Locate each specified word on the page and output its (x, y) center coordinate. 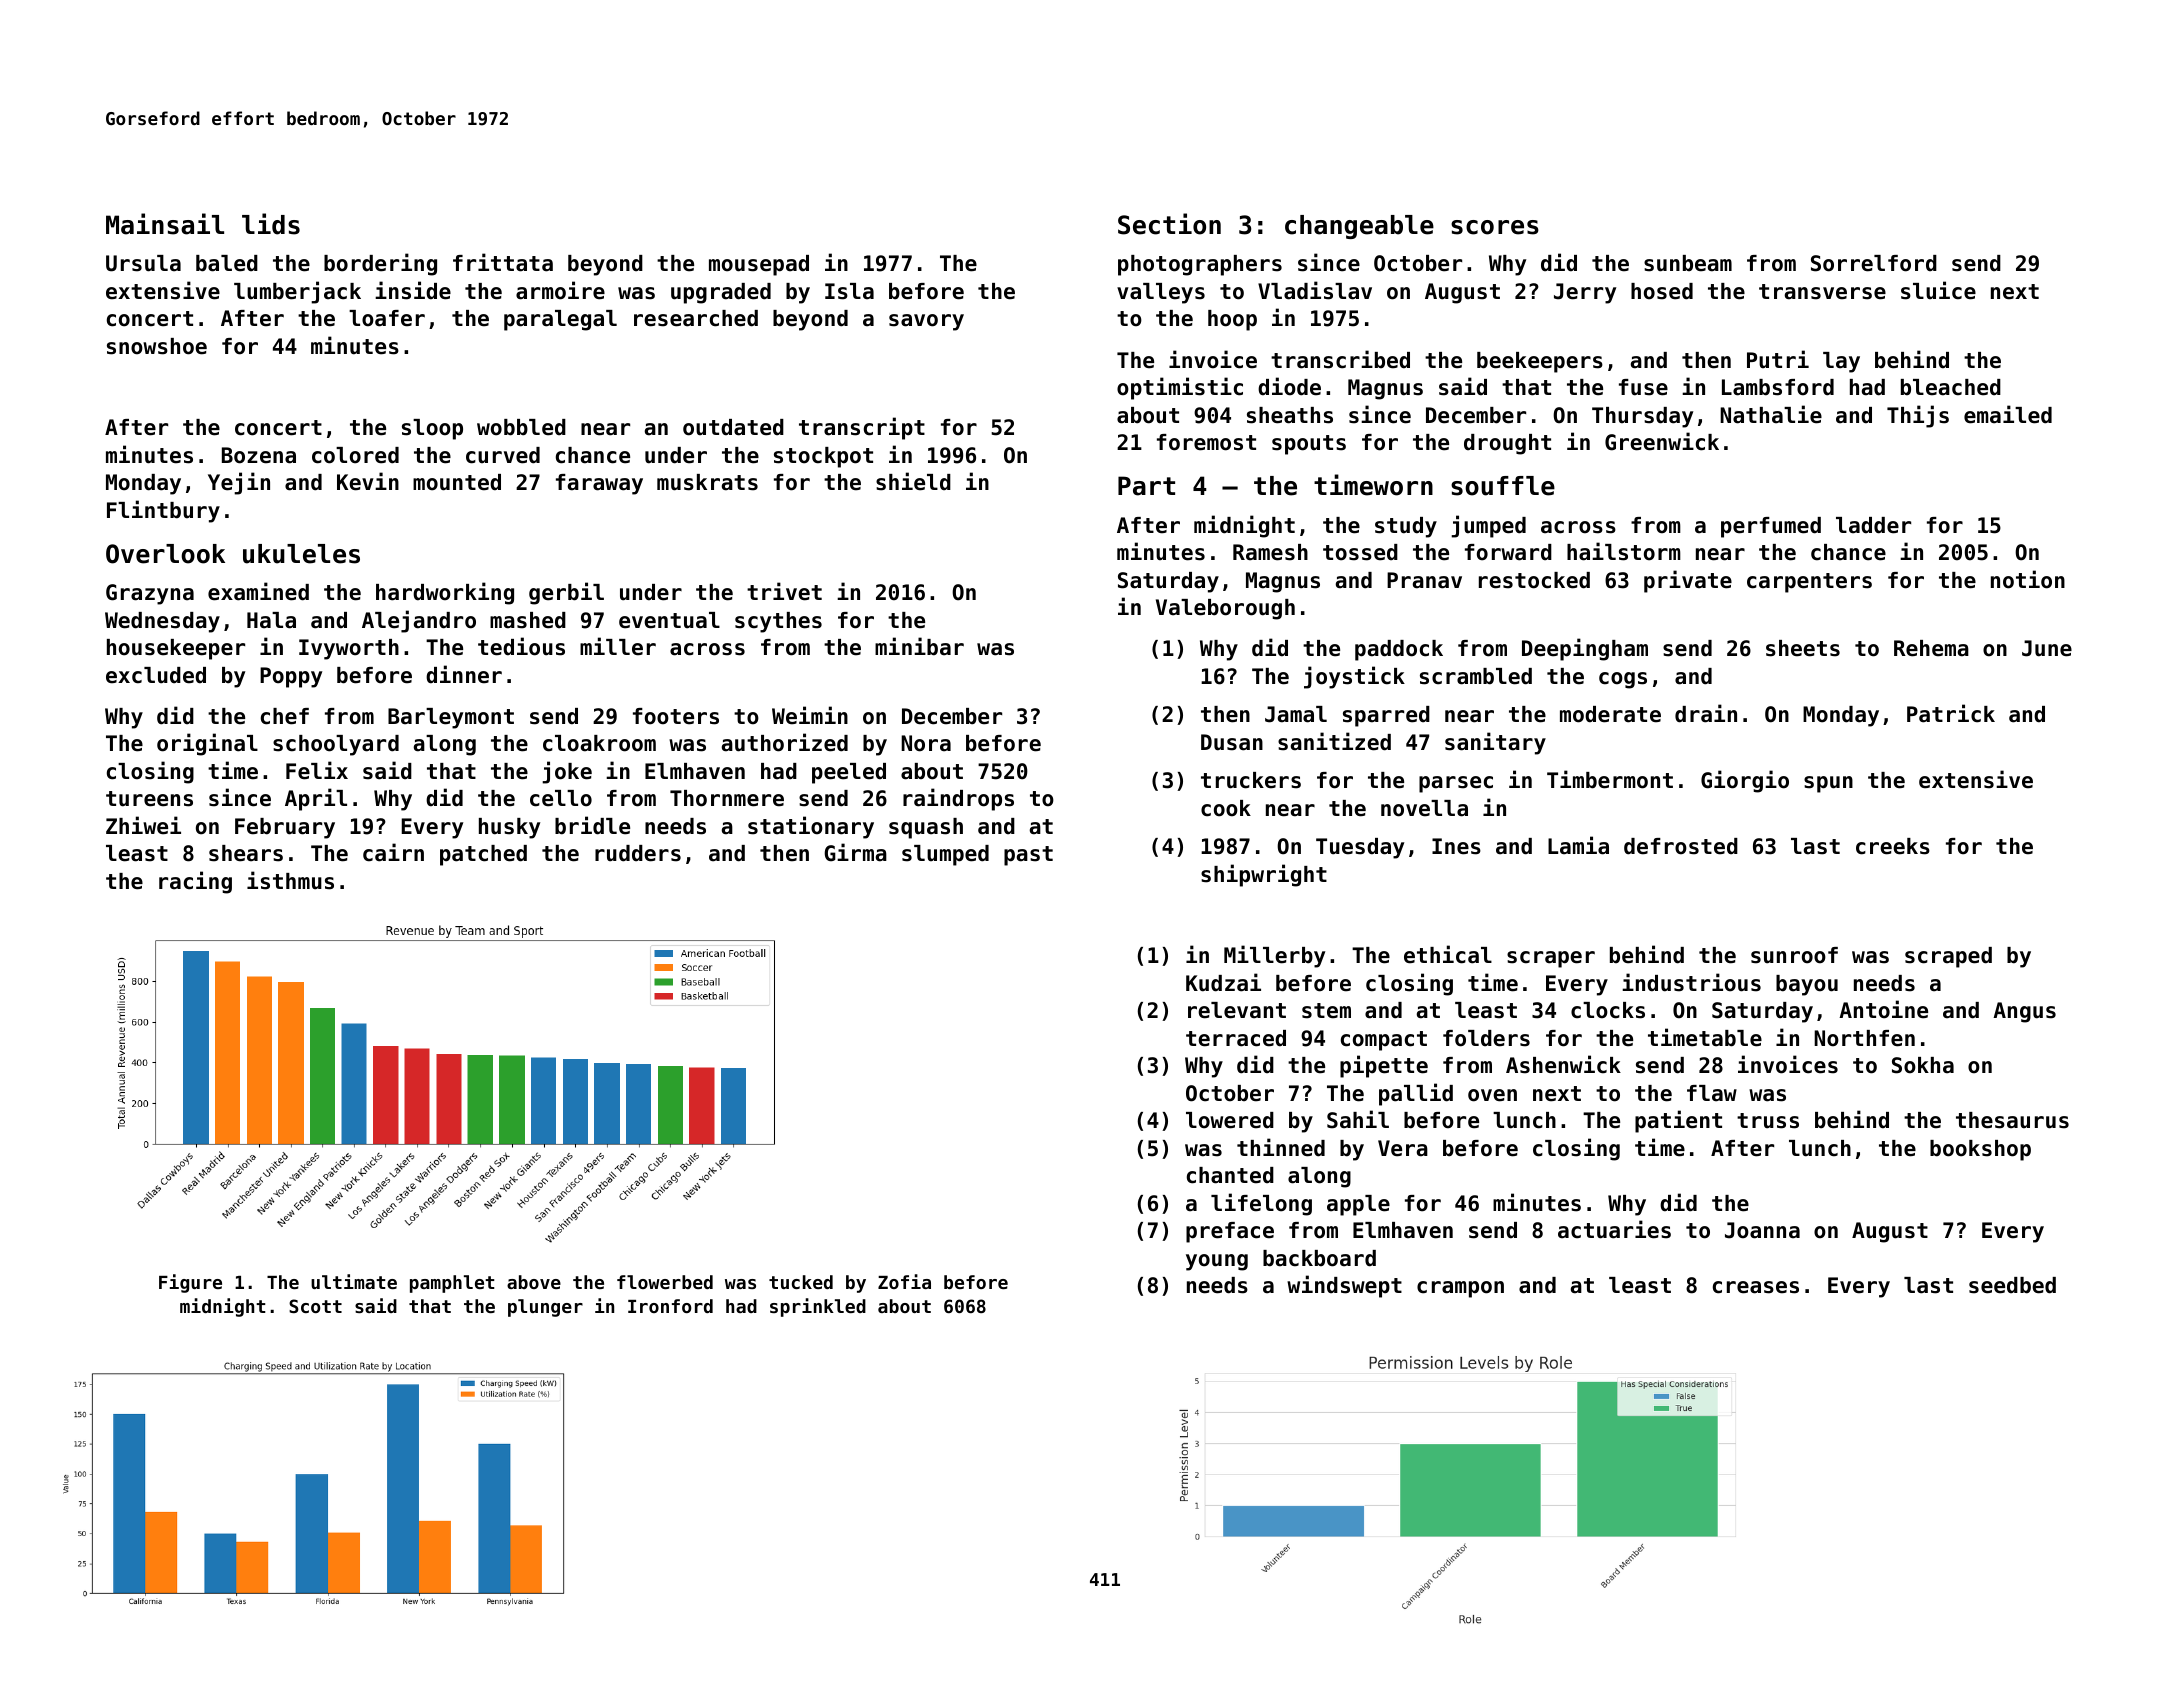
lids (271, 224)
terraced (1236, 1038)
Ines (1456, 846)
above (534, 1282)
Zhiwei (143, 825)
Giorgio (1745, 781)
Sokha (1923, 1065)
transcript (862, 428)
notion (2028, 579)
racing (195, 882)
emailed (2008, 414)
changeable (1359, 227)
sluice (1938, 290)
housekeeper (176, 649)
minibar (919, 646)
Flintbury (163, 511)
